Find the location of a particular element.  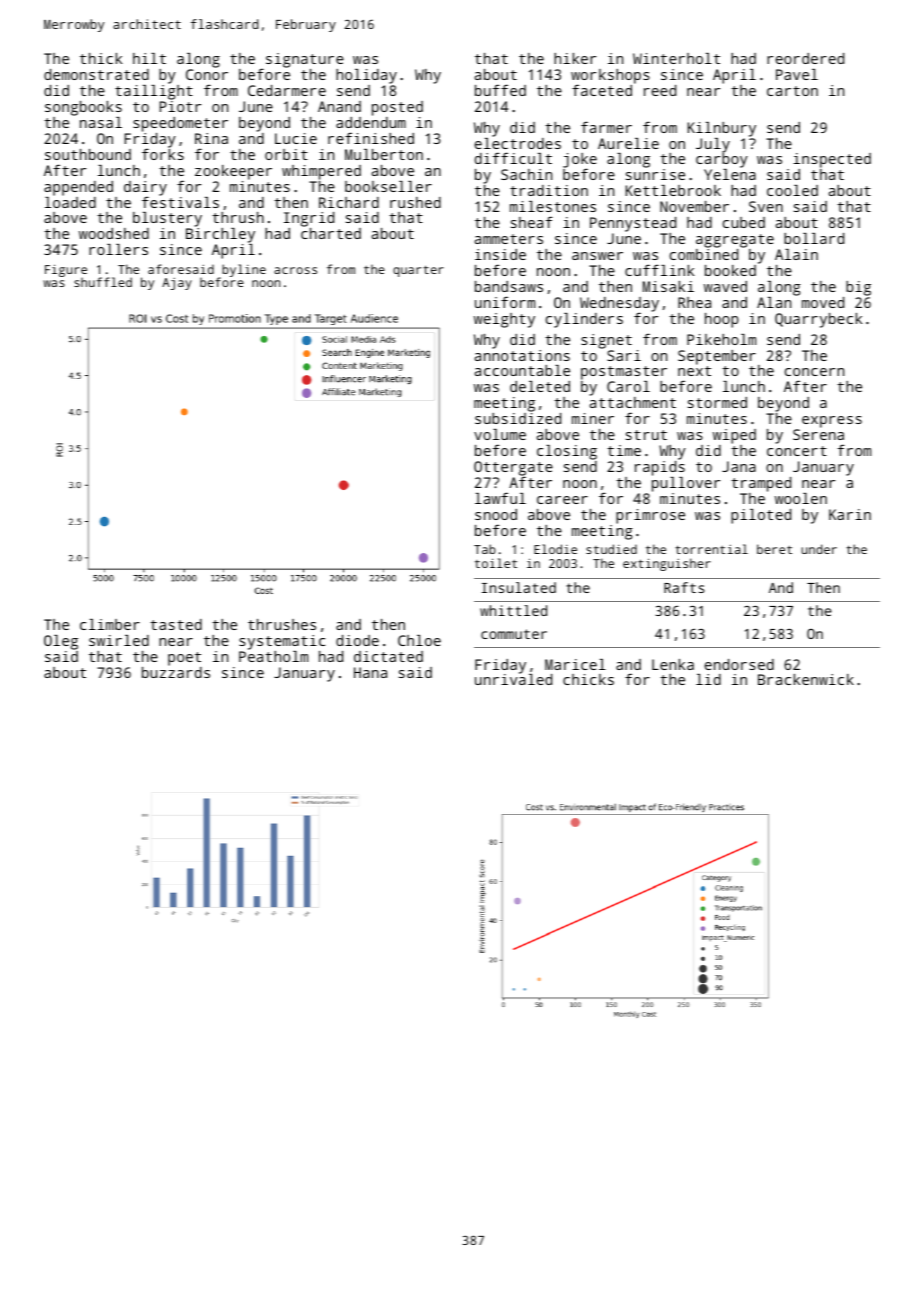

Pavel is located at coordinates (797, 74).
